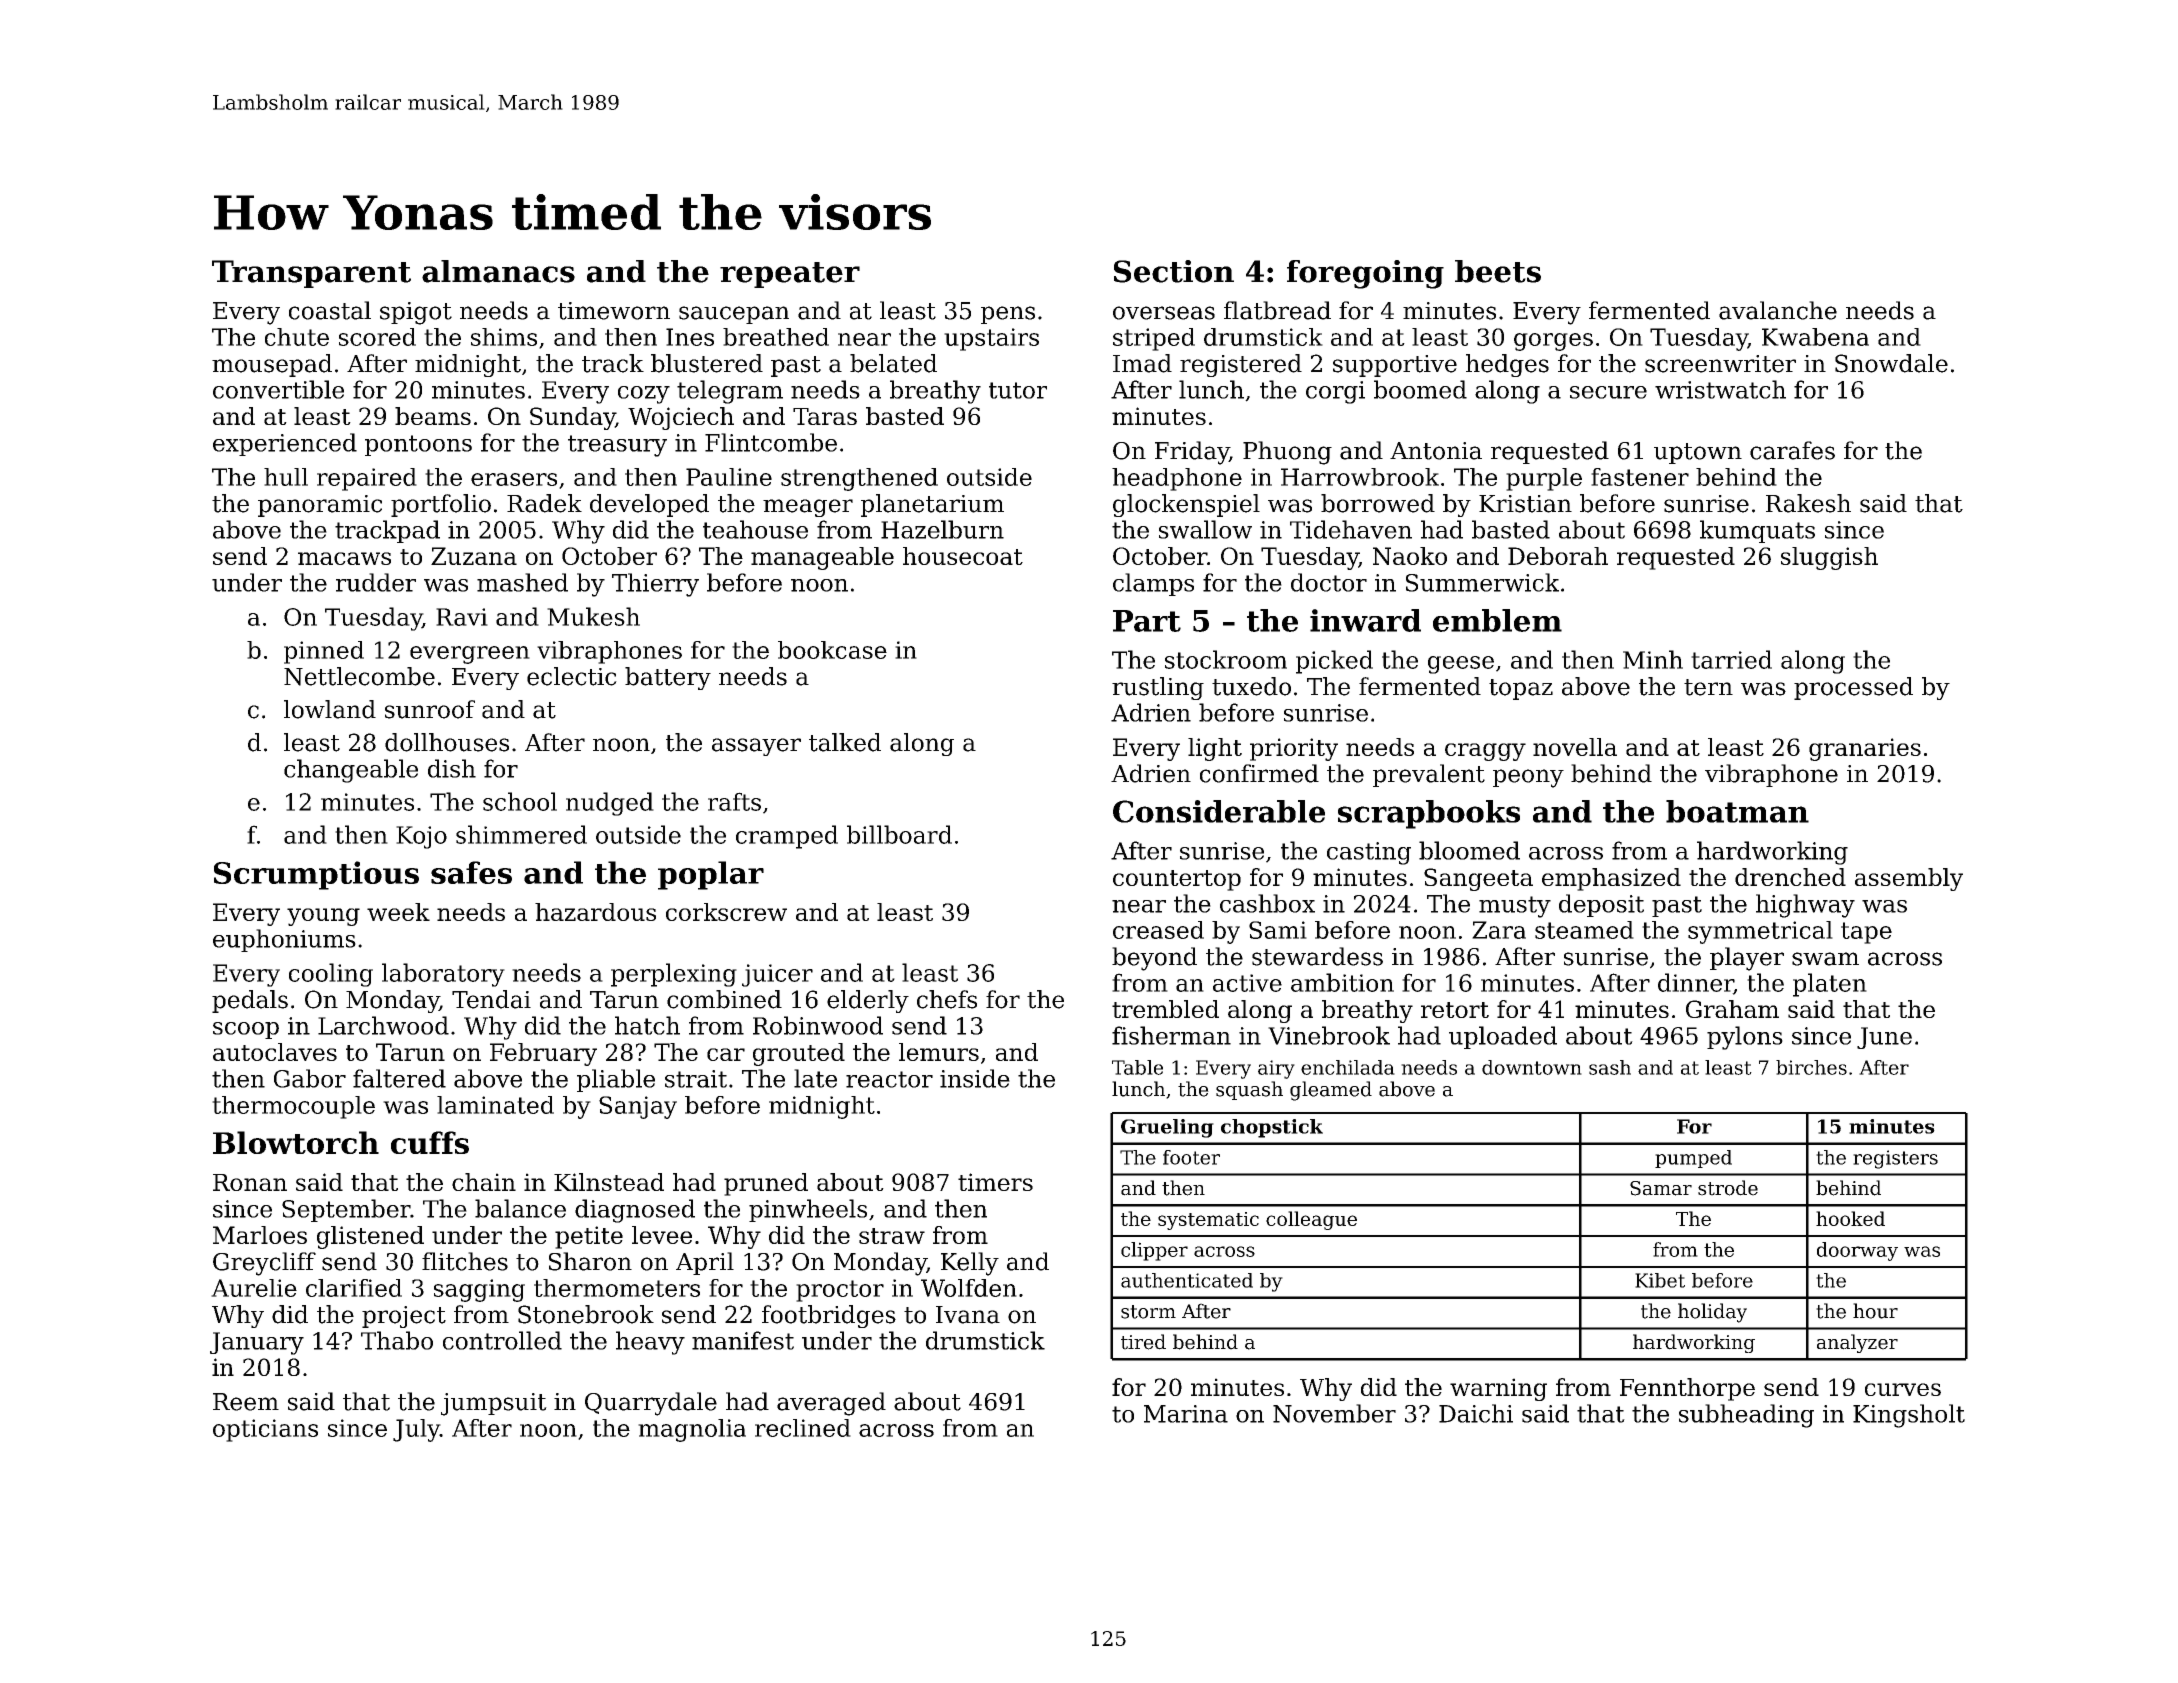 This image has height=1683, width=2178. What do you see at coordinates (1186, 1414) in the image?
I see `Marina` at bounding box center [1186, 1414].
